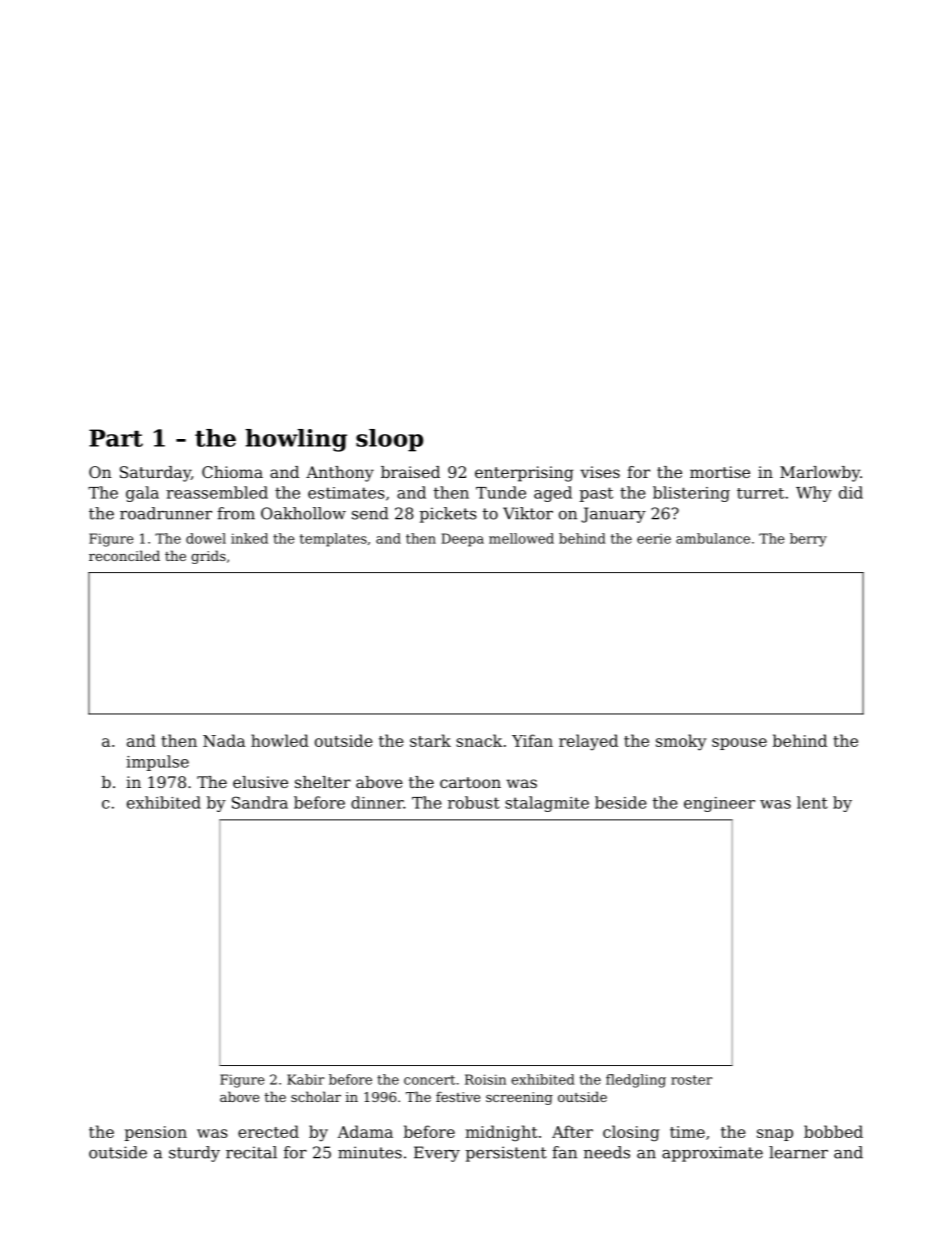  What do you see at coordinates (155, 474) in the screenshot?
I see `Saturday` at bounding box center [155, 474].
